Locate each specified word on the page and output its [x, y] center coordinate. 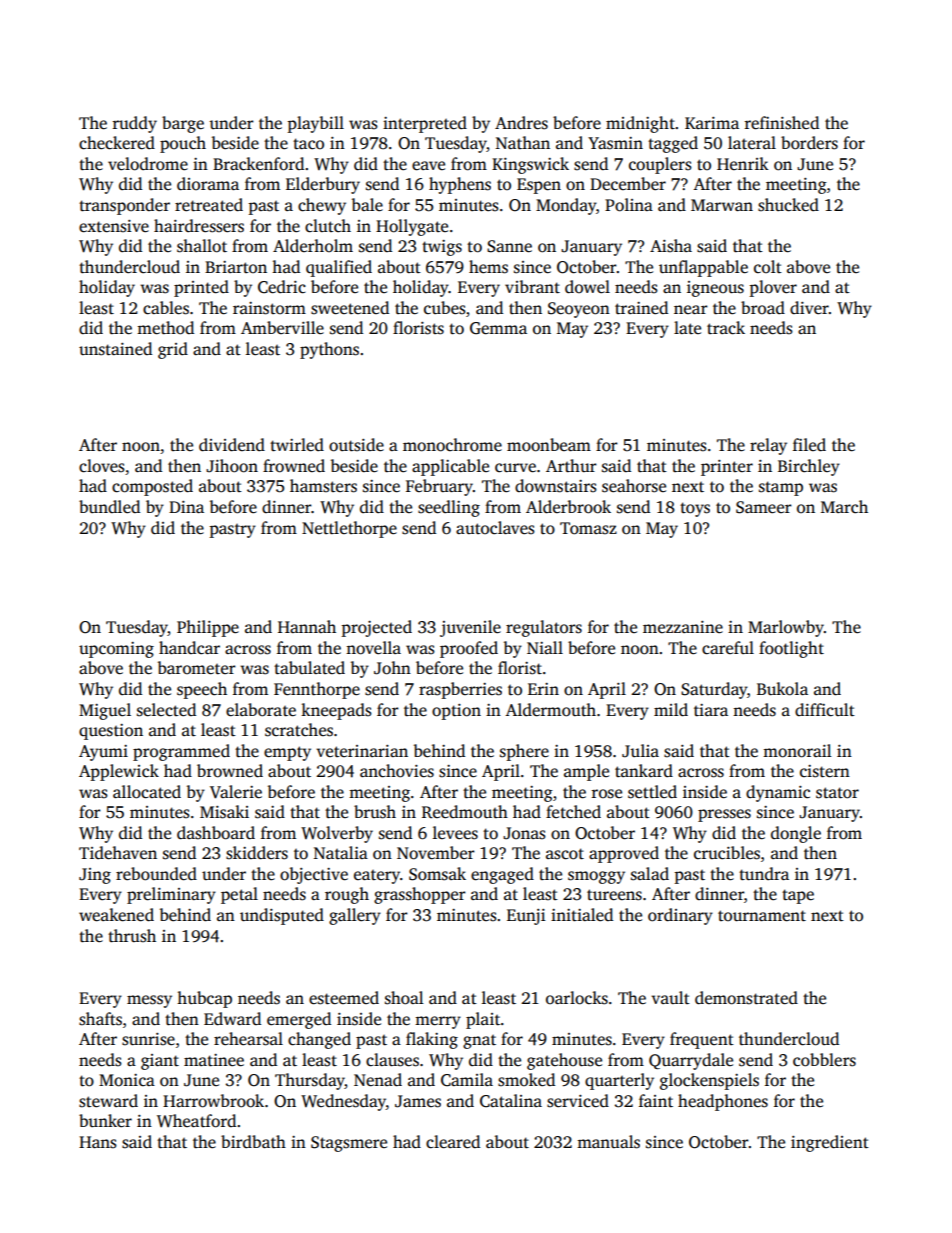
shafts [100, 1019]
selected [166, 710]
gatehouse [564, 1061]
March [844, 507]
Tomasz [588, 528]
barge [183, 124]
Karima [712, 123]
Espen [539, 186]
